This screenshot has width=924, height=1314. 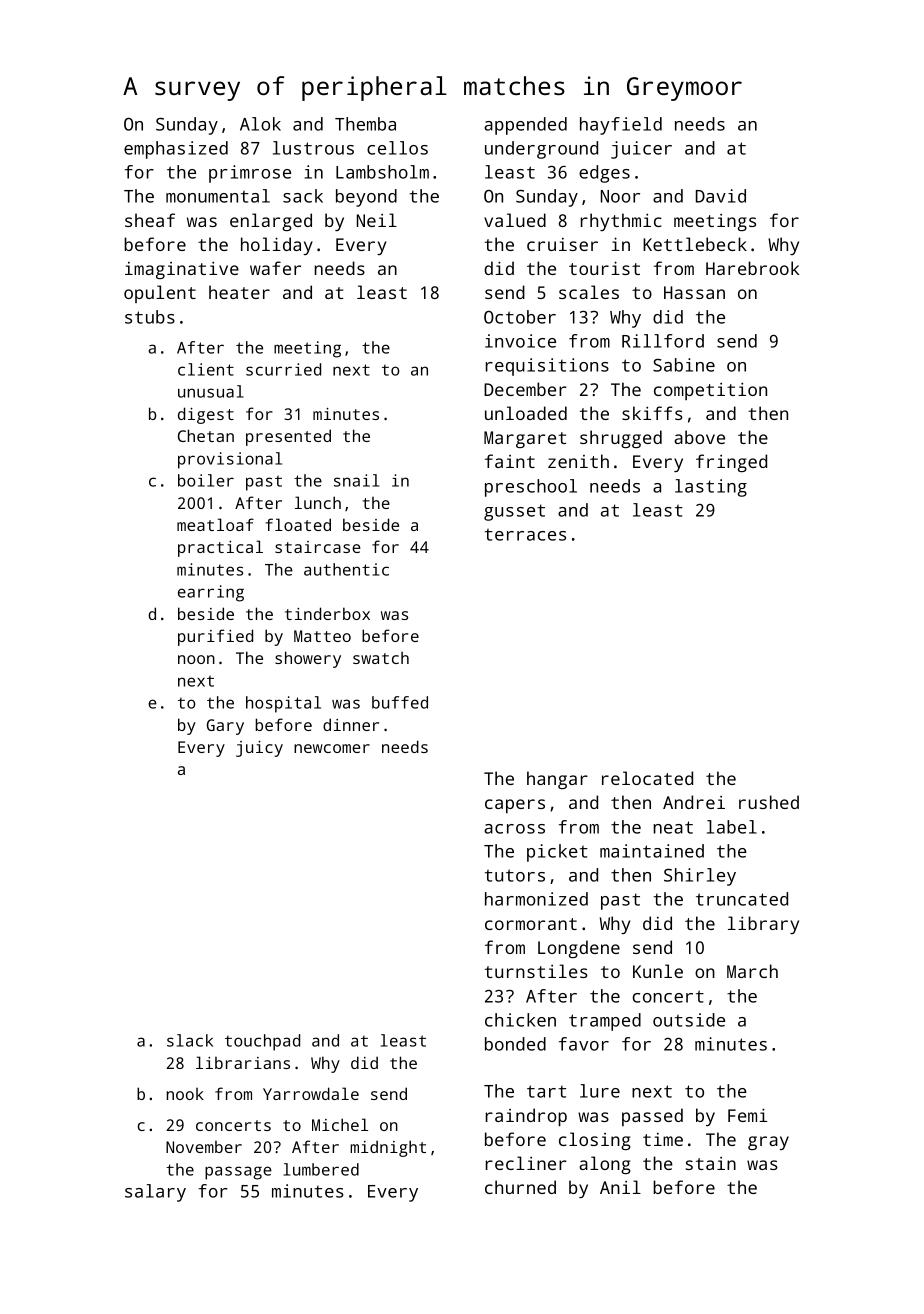 I want to click on emphasized, so click(x=176, y=150).
